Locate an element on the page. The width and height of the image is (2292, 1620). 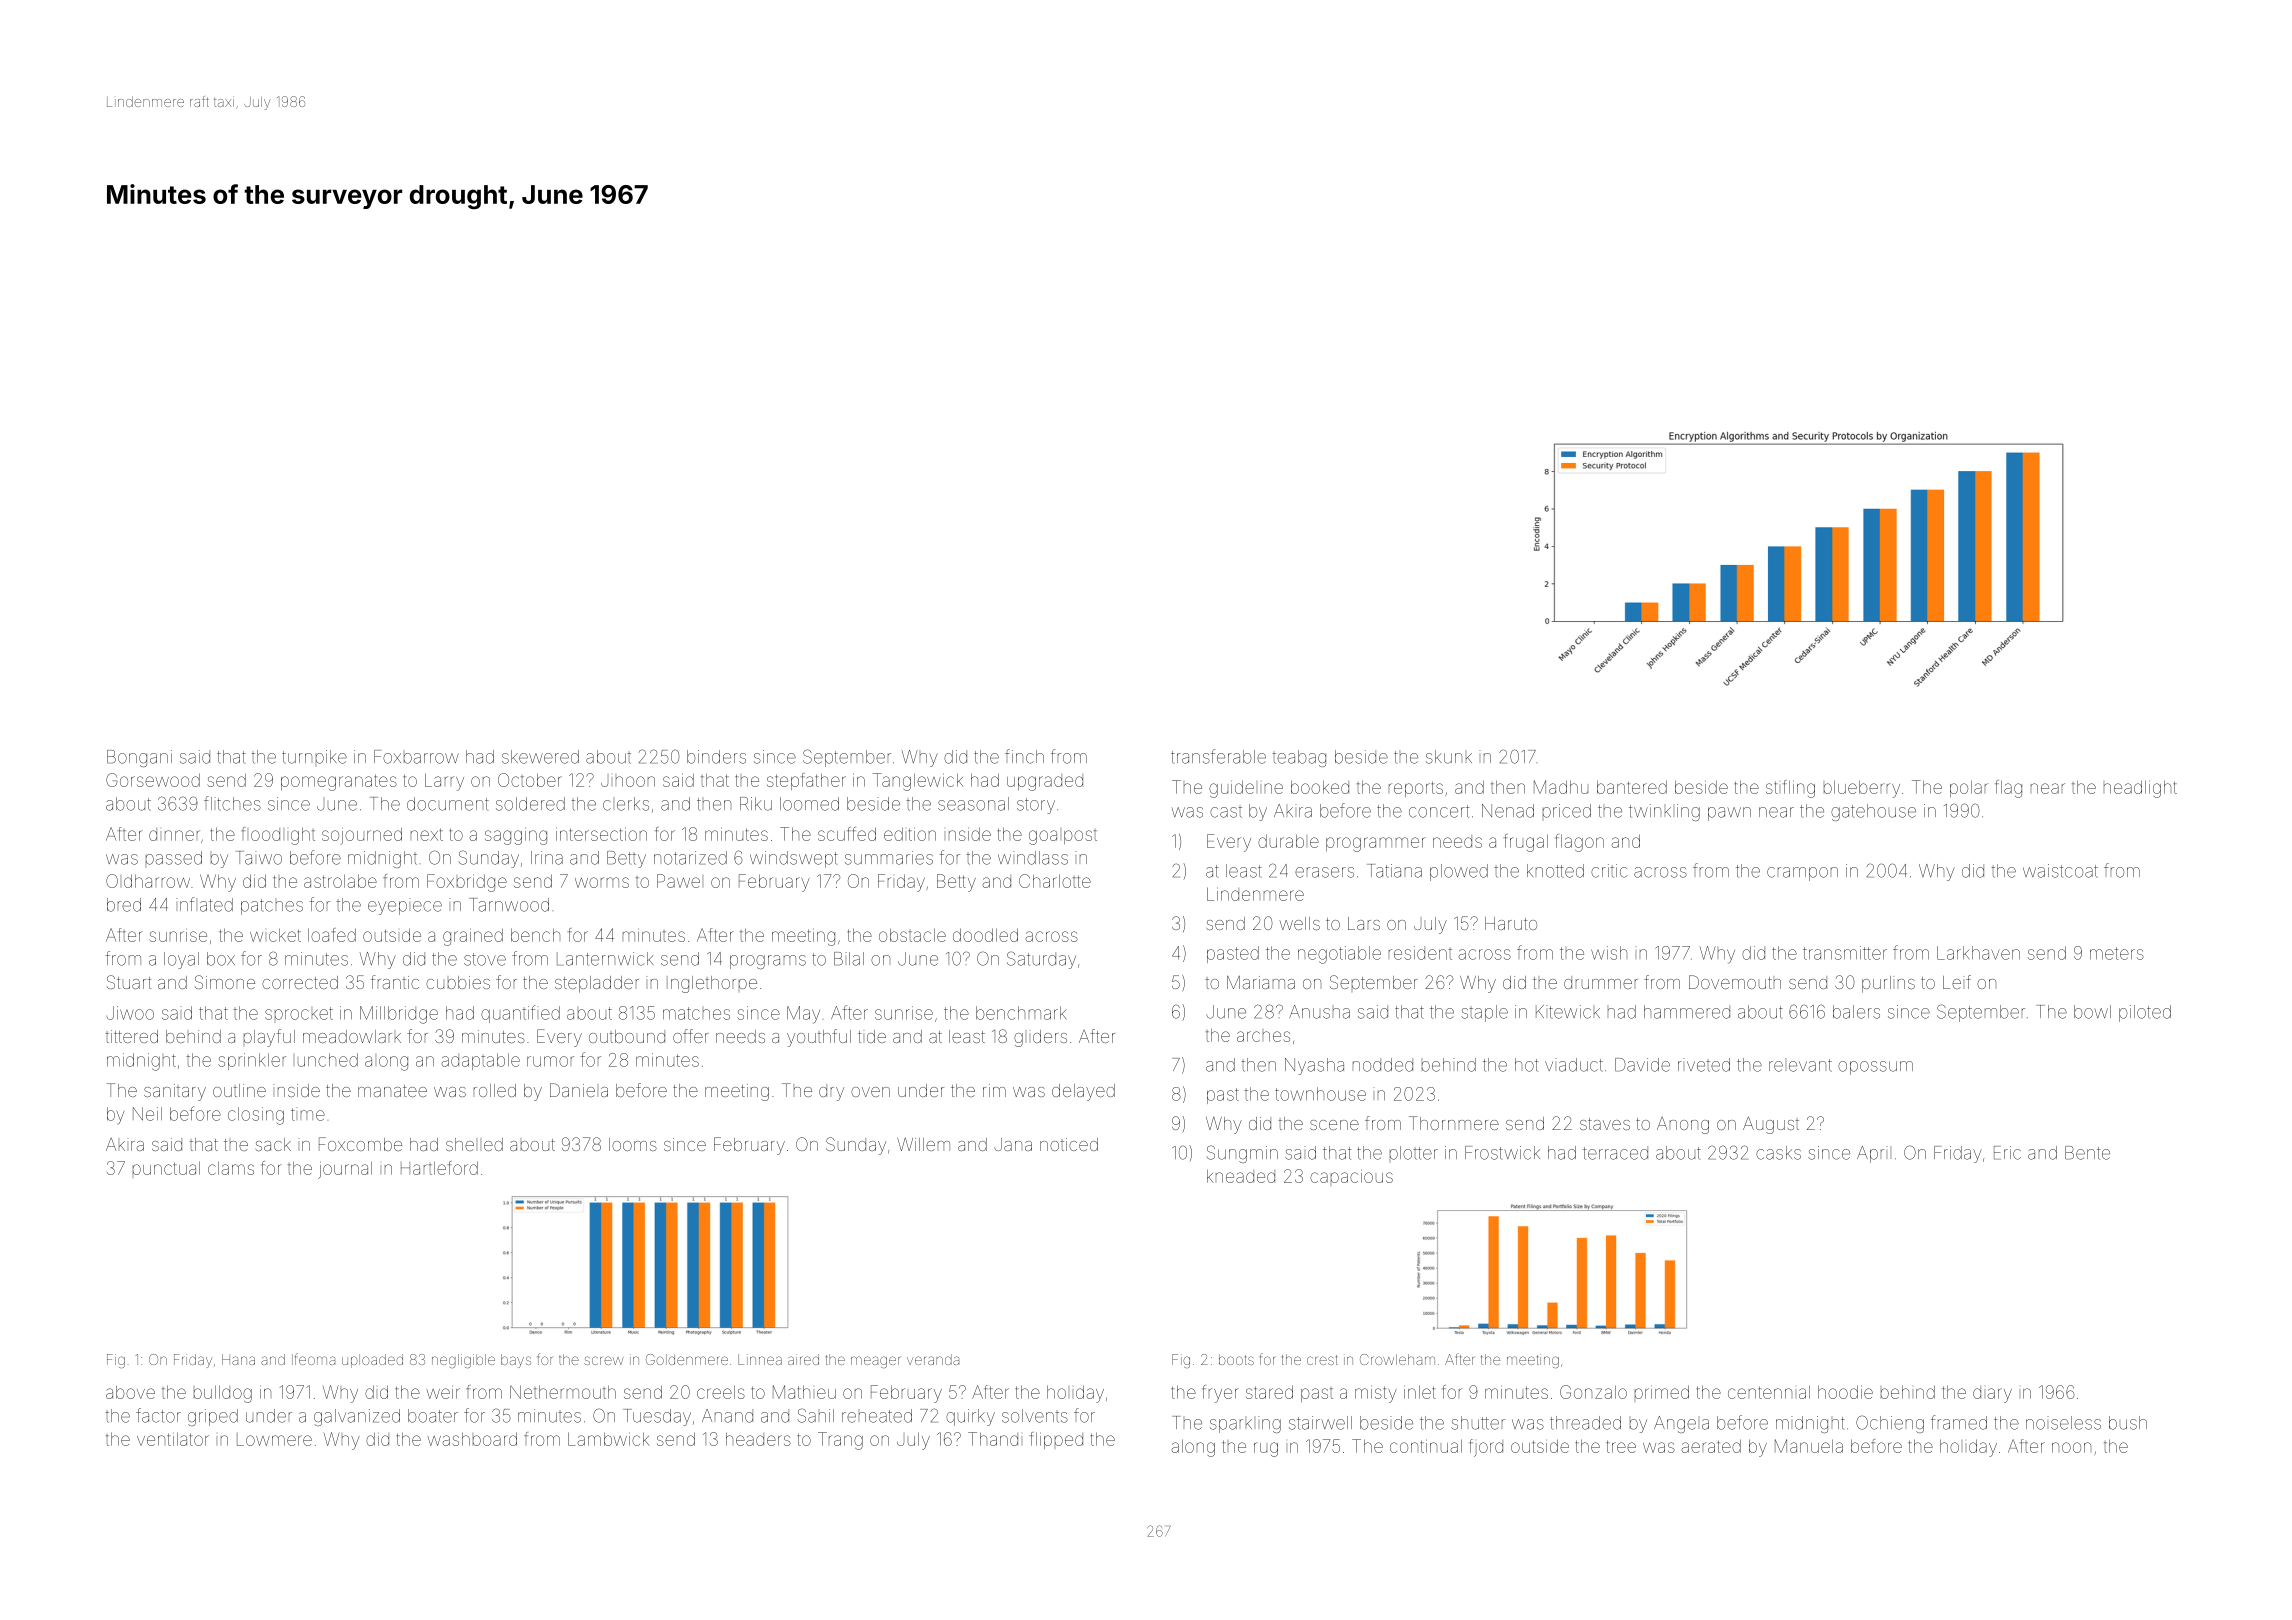
kneaded is located at coordinates (1241, 1176).
